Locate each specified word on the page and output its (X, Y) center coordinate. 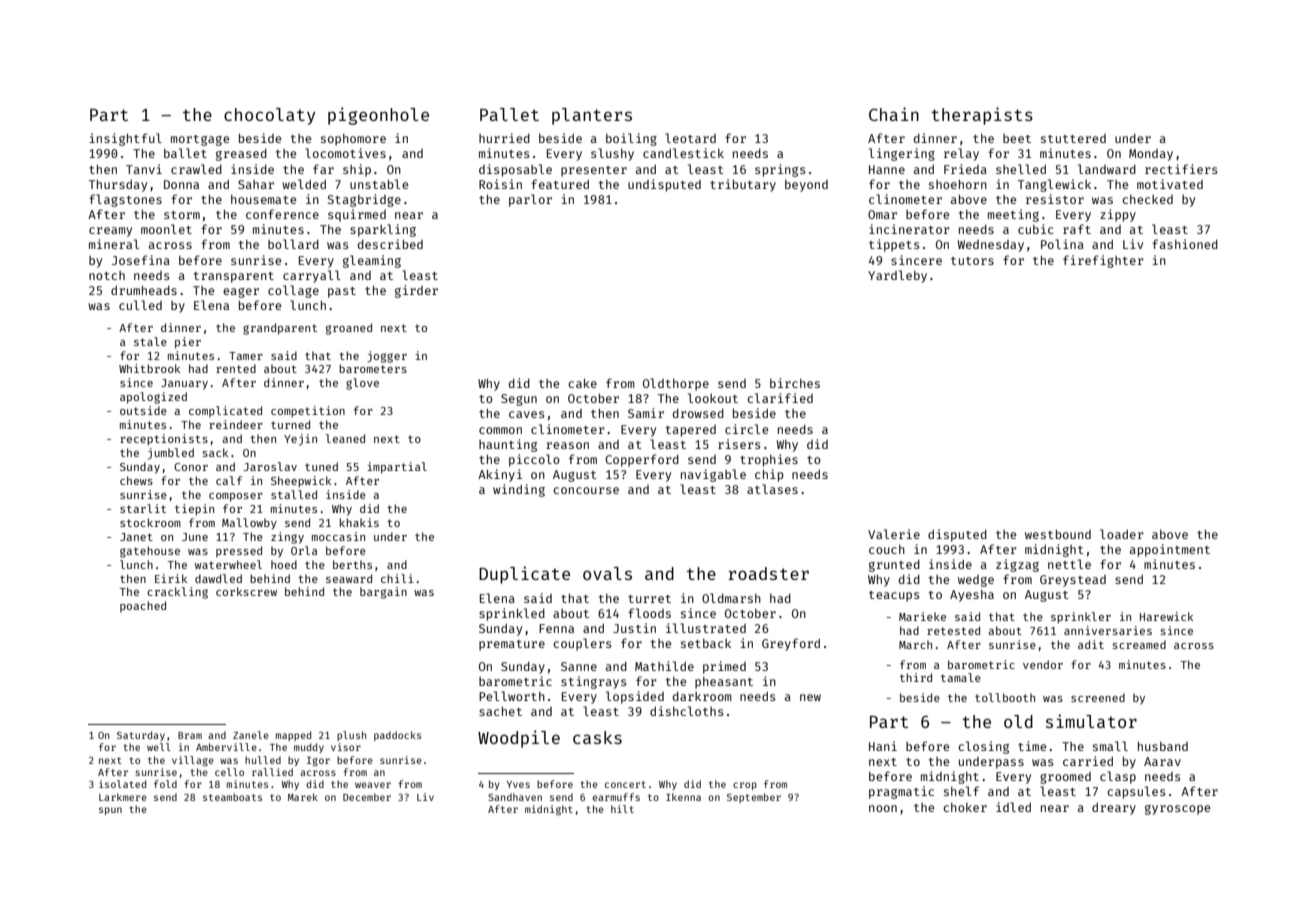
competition (308, 412)
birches (795, 383)
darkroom (702, 696)
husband (1163, 746)
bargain (383, 593)
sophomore (353, 140)
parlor (530, 200)
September (754, 798)
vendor (1043, 664)
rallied (272, 772)
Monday (1151, 155)
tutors (972, 261)
